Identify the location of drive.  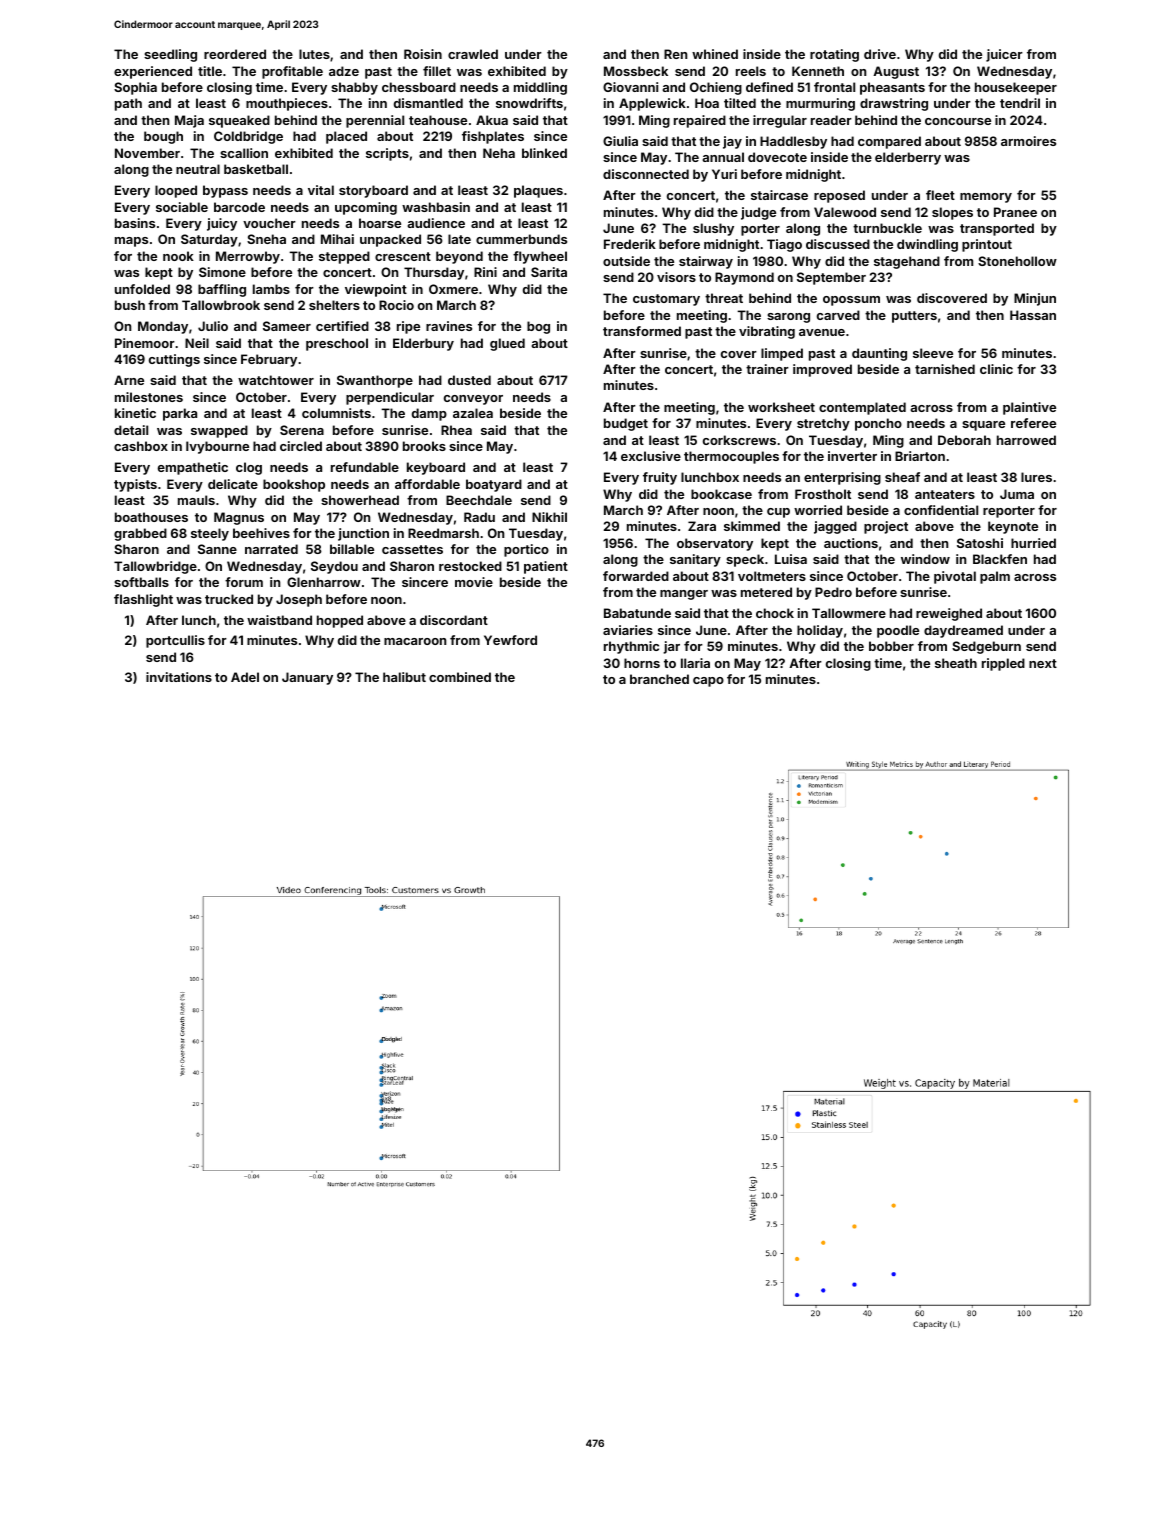
(880, 54).
